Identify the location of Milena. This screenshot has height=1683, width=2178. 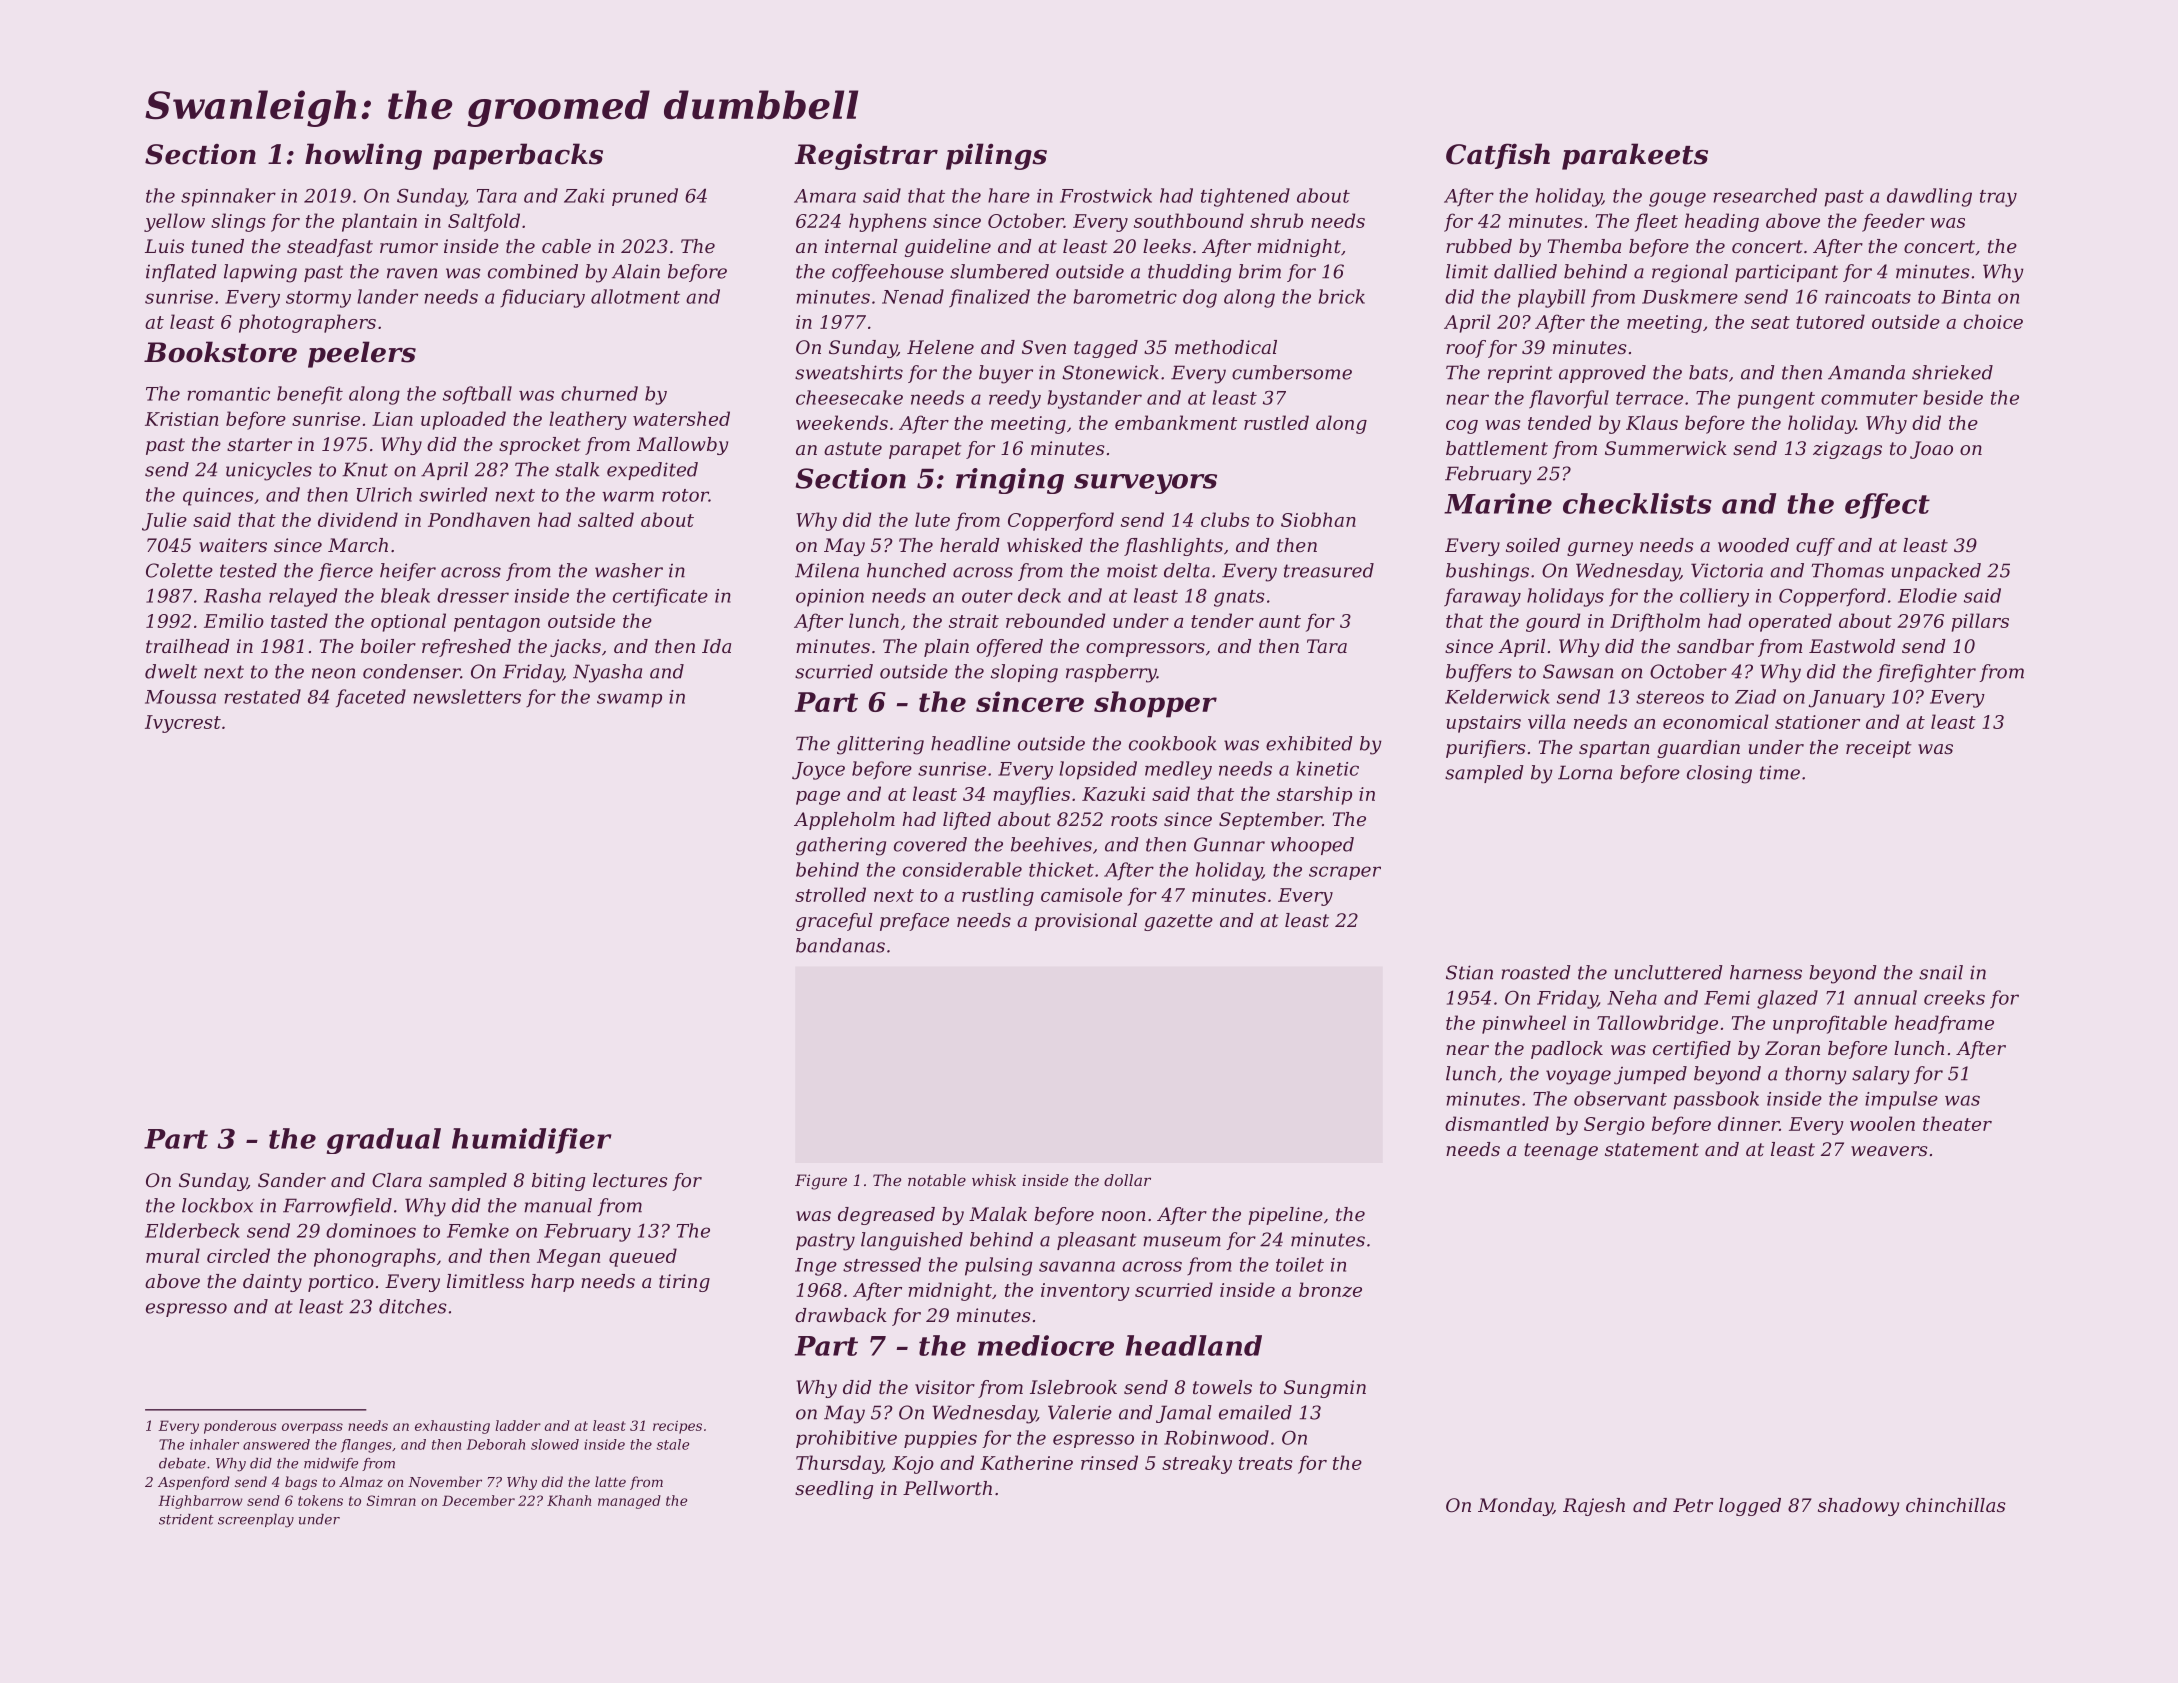
(827, 570).
